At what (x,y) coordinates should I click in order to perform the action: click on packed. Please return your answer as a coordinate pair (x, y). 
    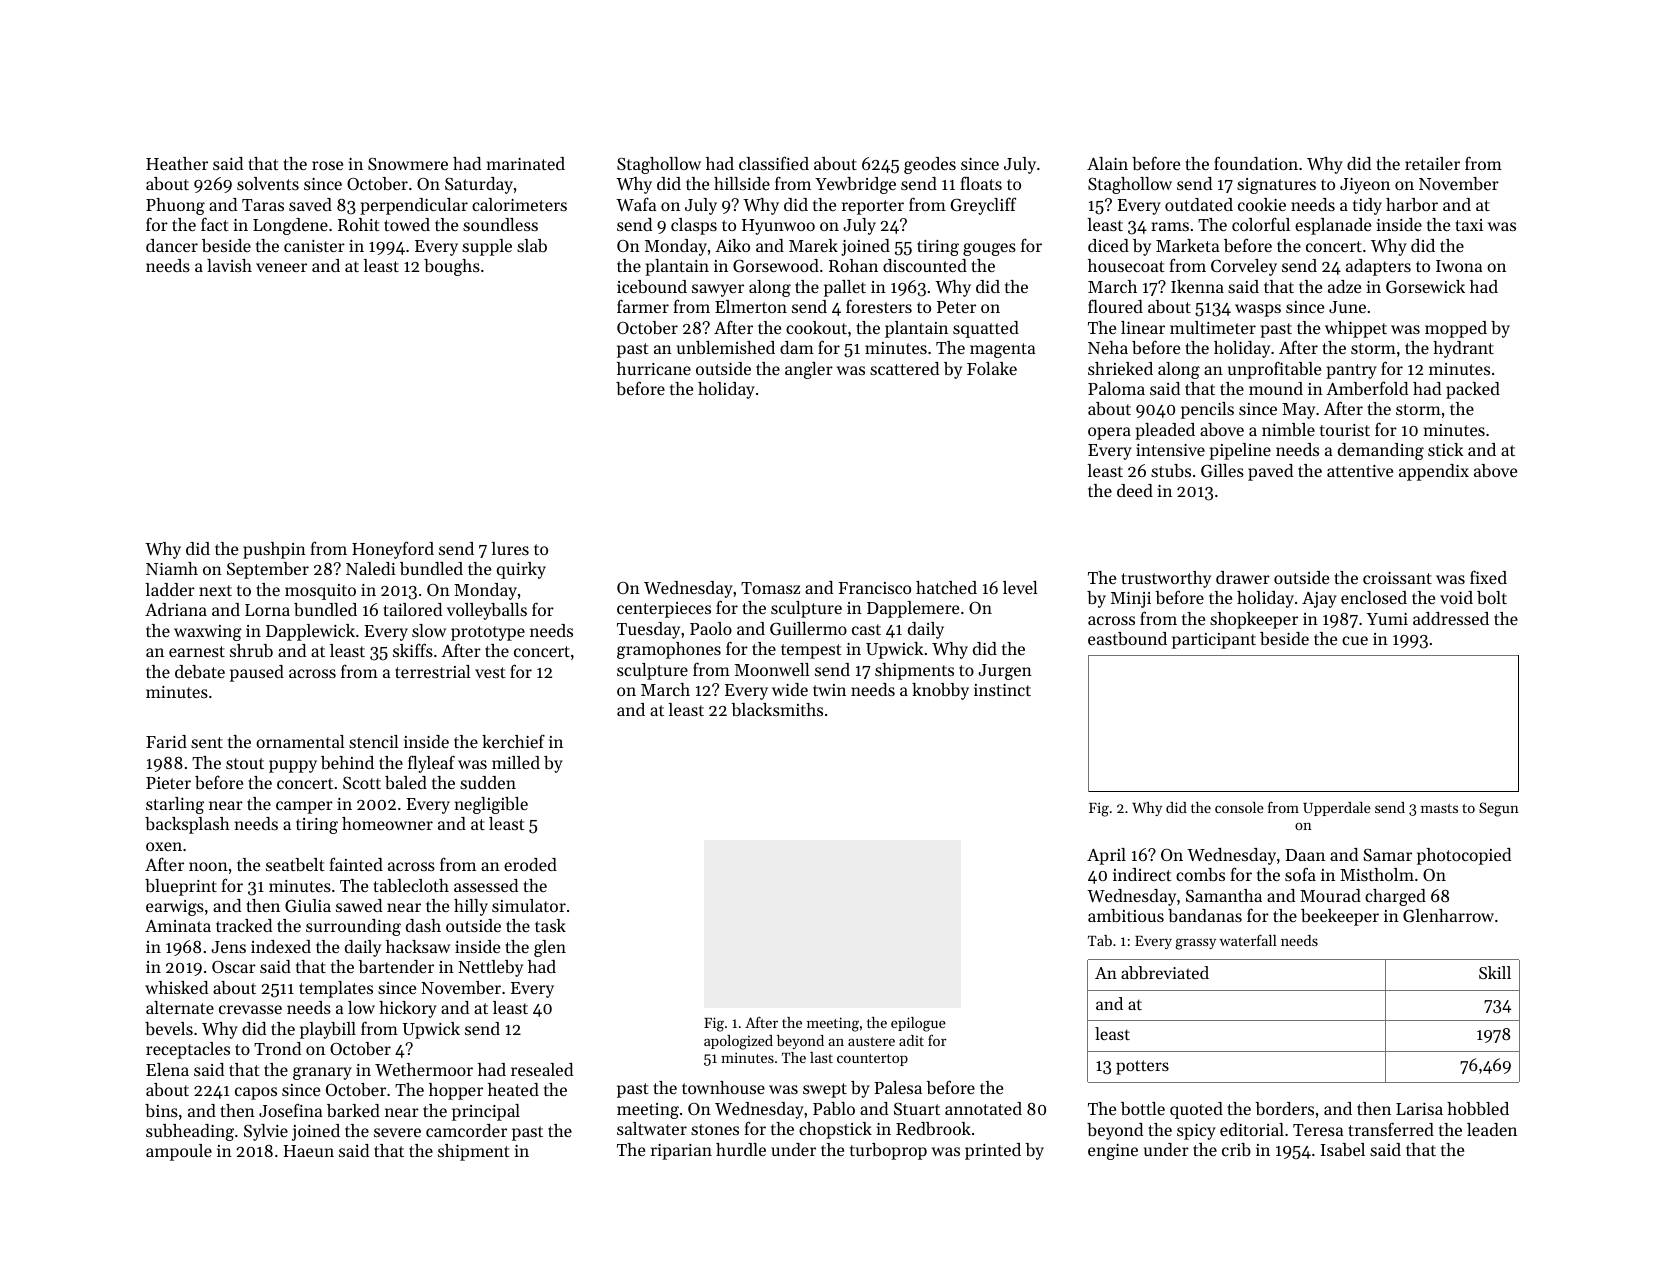
    Looking at the image, I should click on (1473, 390).
